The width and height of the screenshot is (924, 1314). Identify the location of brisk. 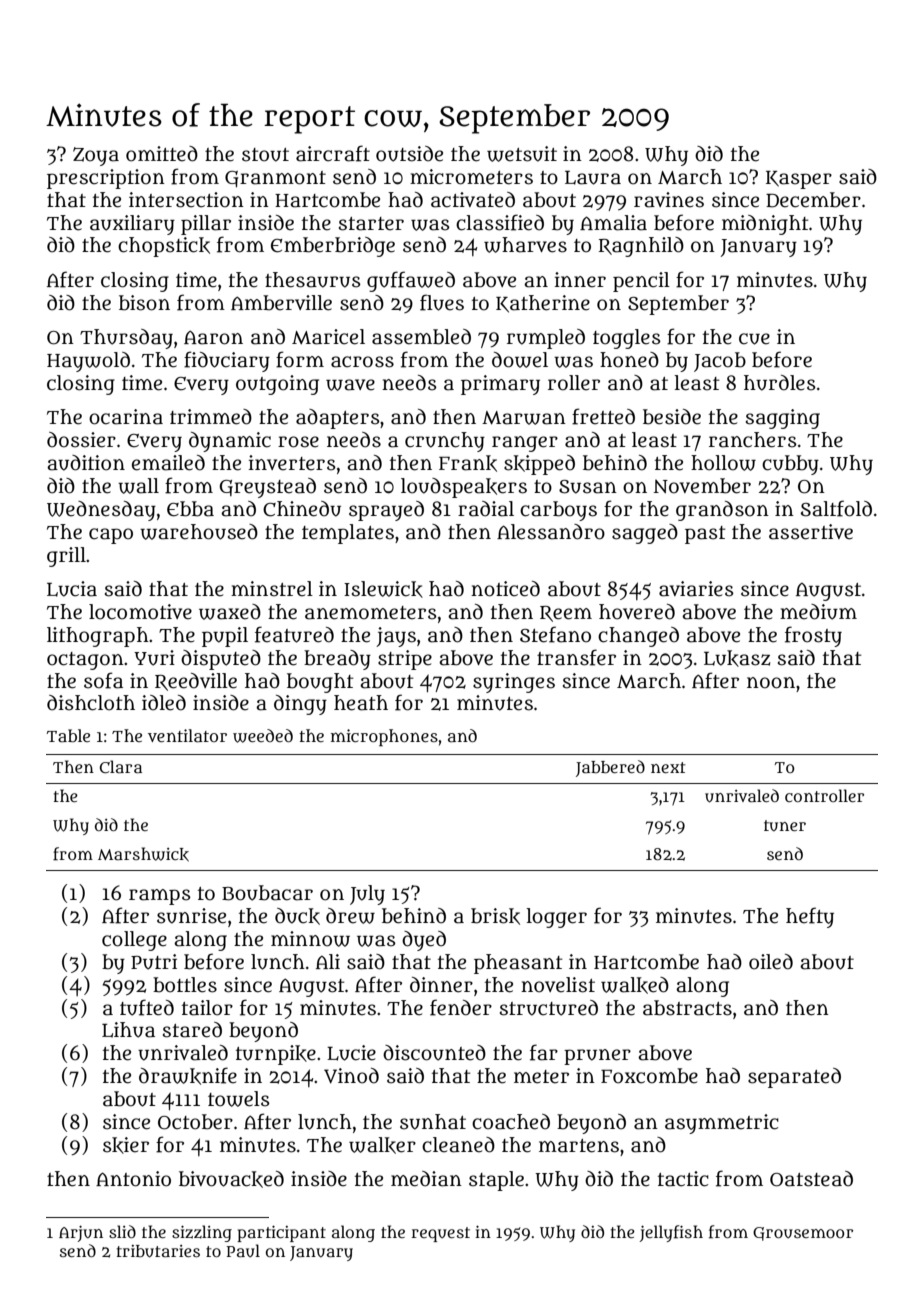
(495, 916).
